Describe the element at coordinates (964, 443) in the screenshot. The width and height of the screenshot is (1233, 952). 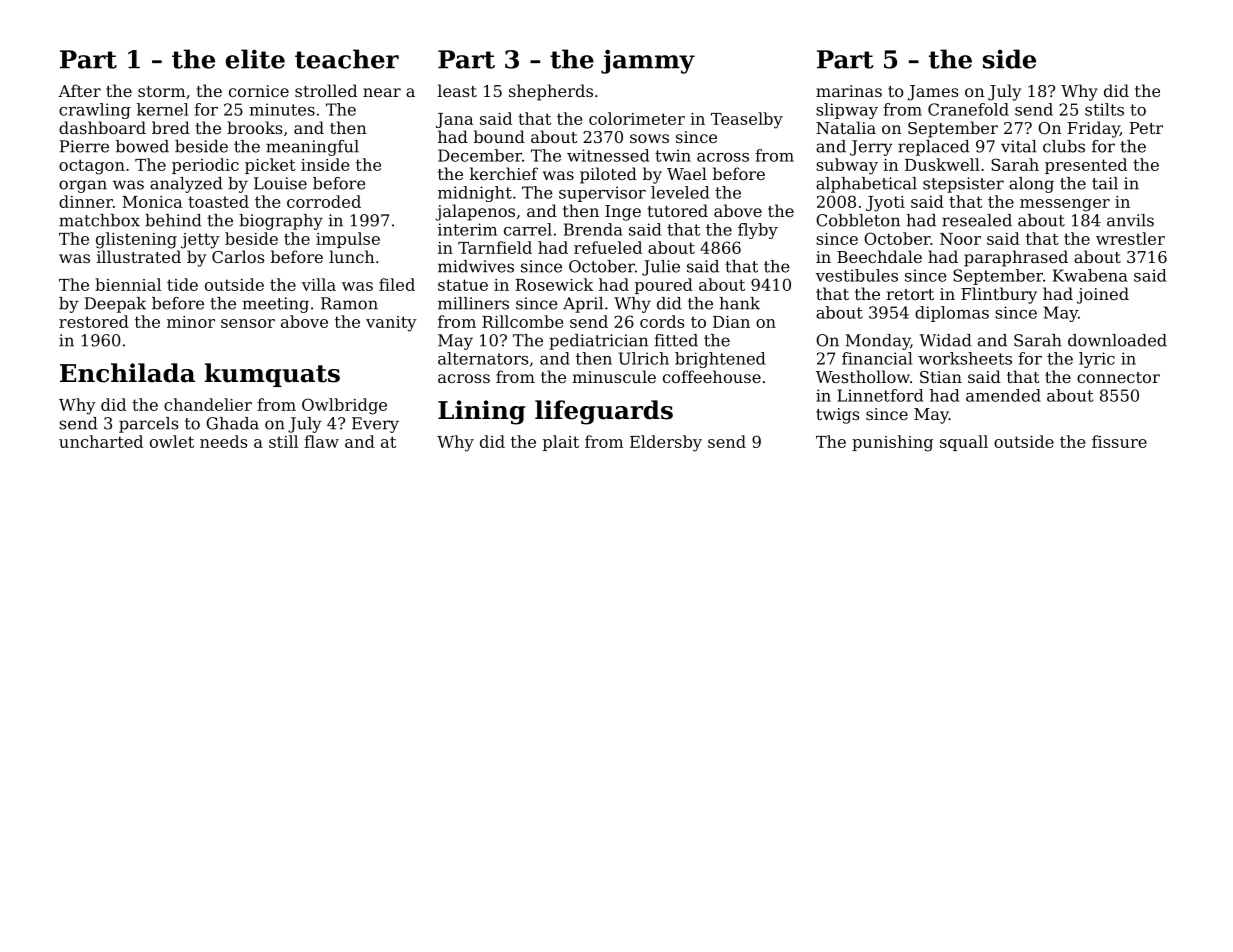
I see `squall` at that location.
